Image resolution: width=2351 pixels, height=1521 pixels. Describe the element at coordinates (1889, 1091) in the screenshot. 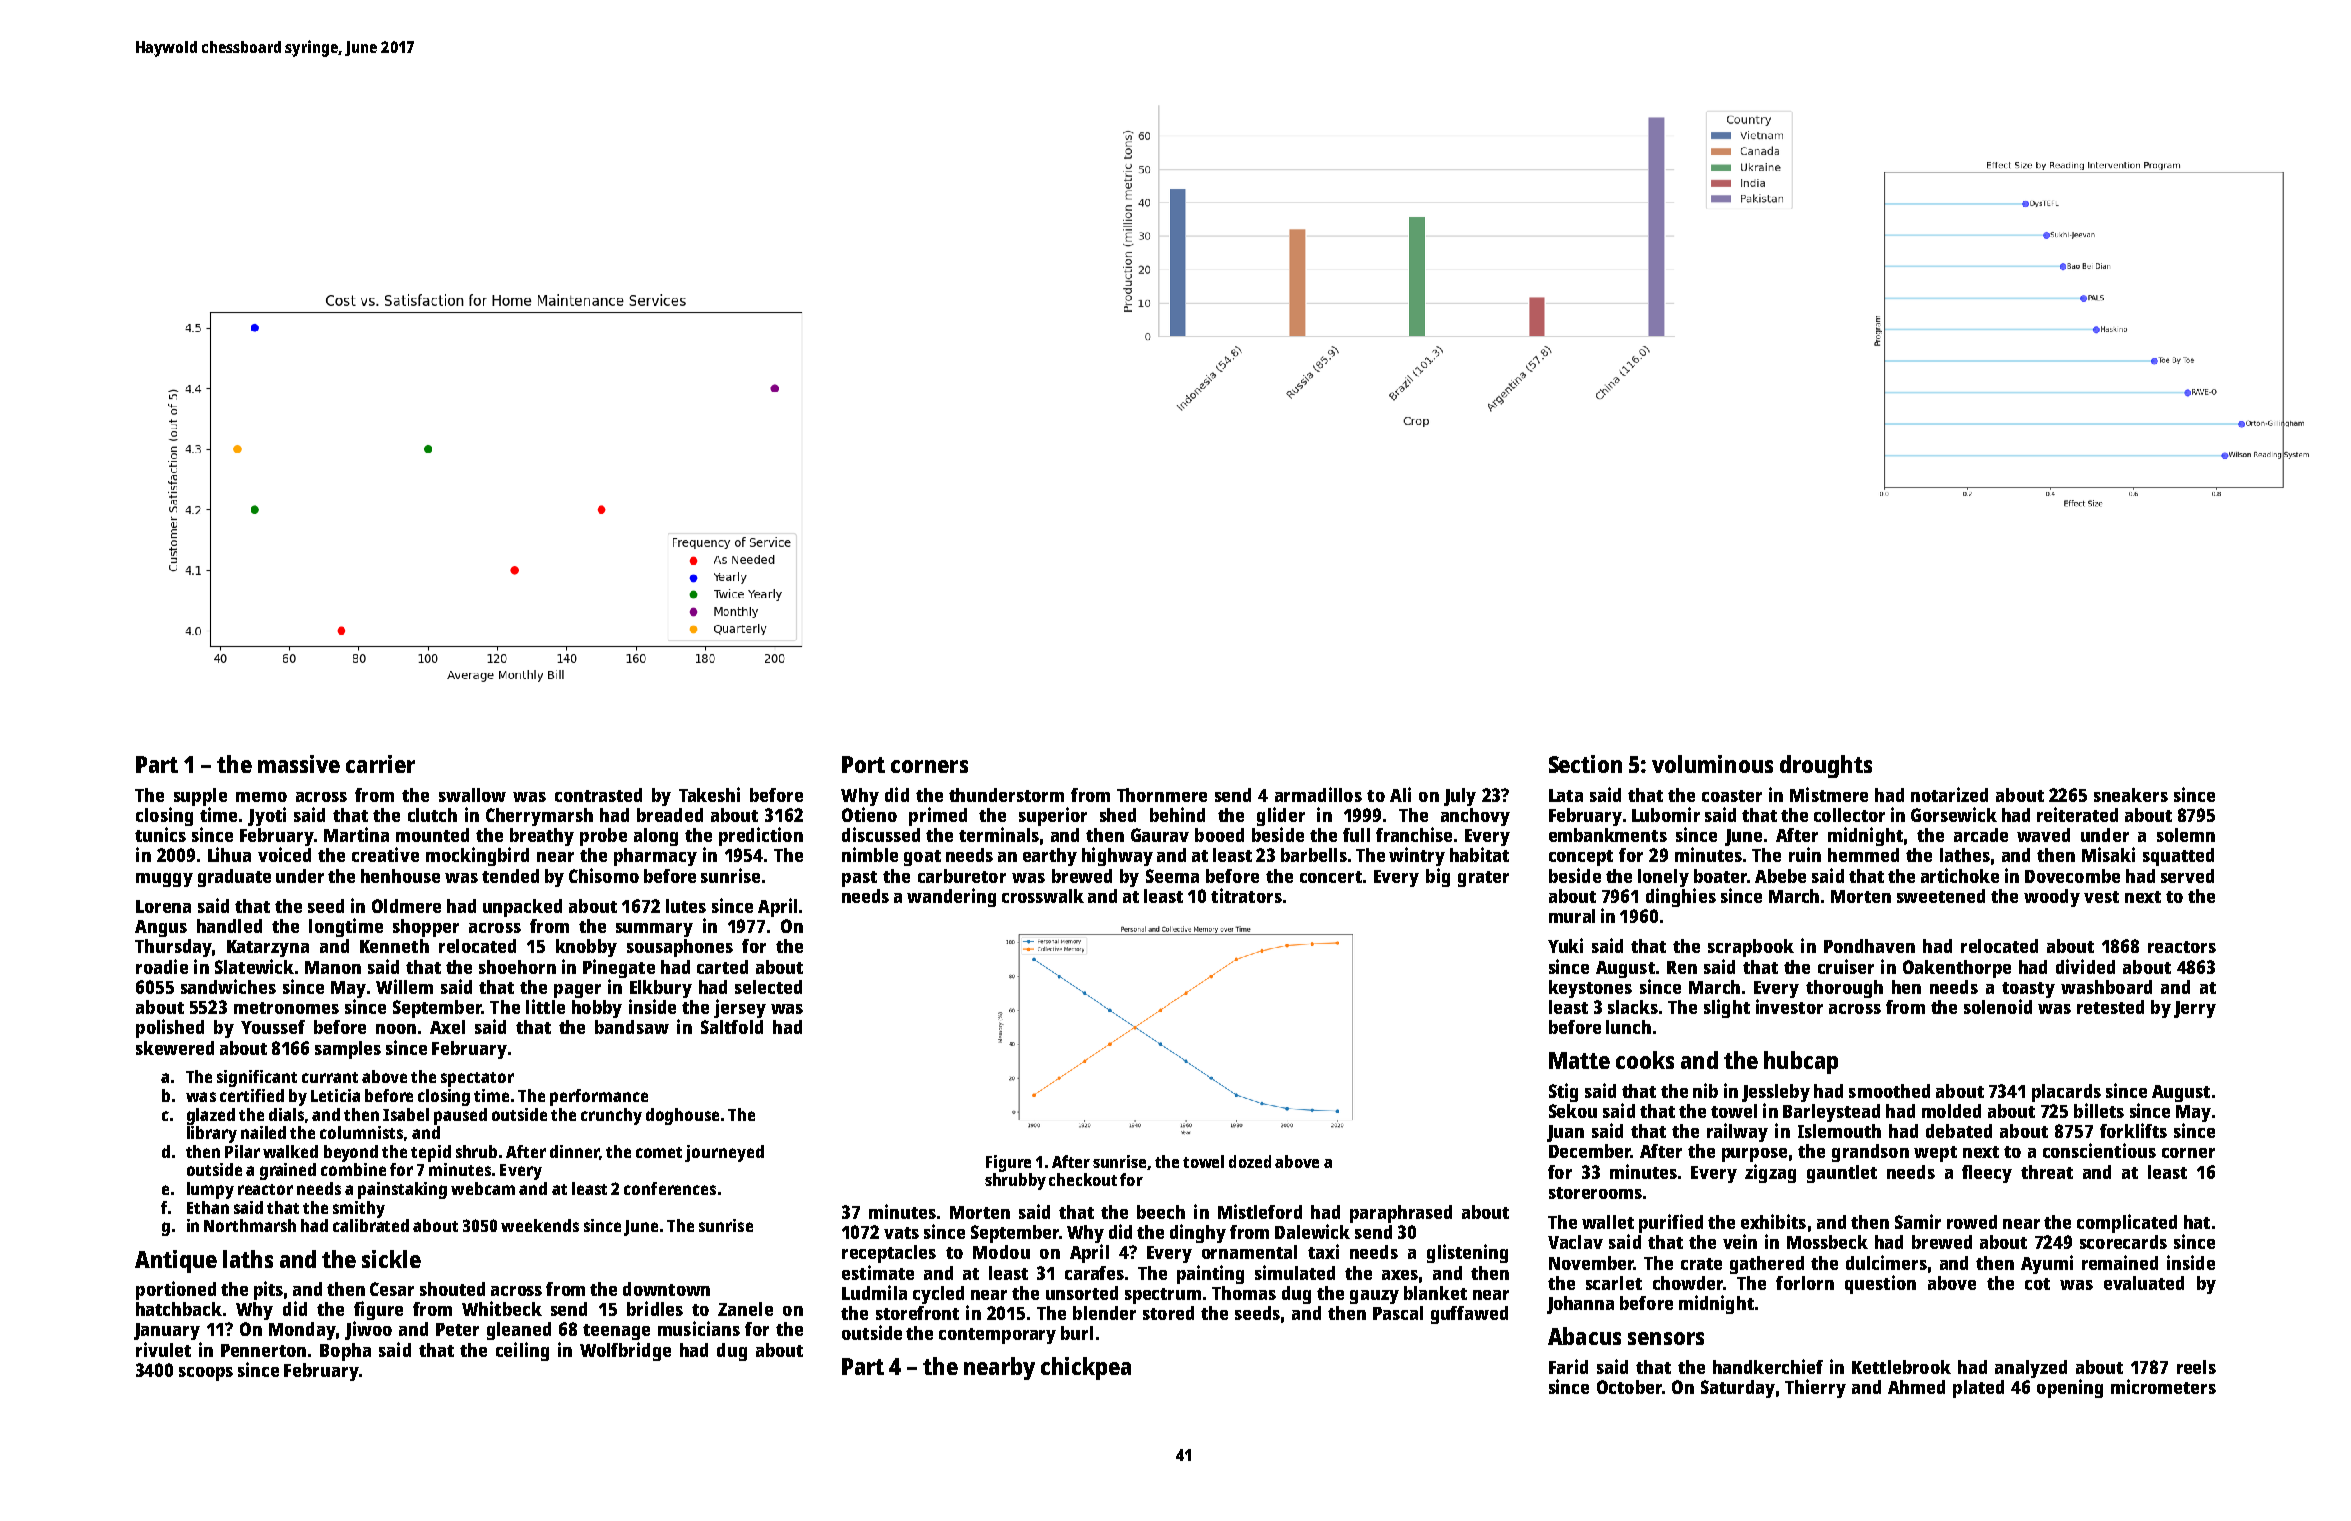

I see `smoothed` at that location.
